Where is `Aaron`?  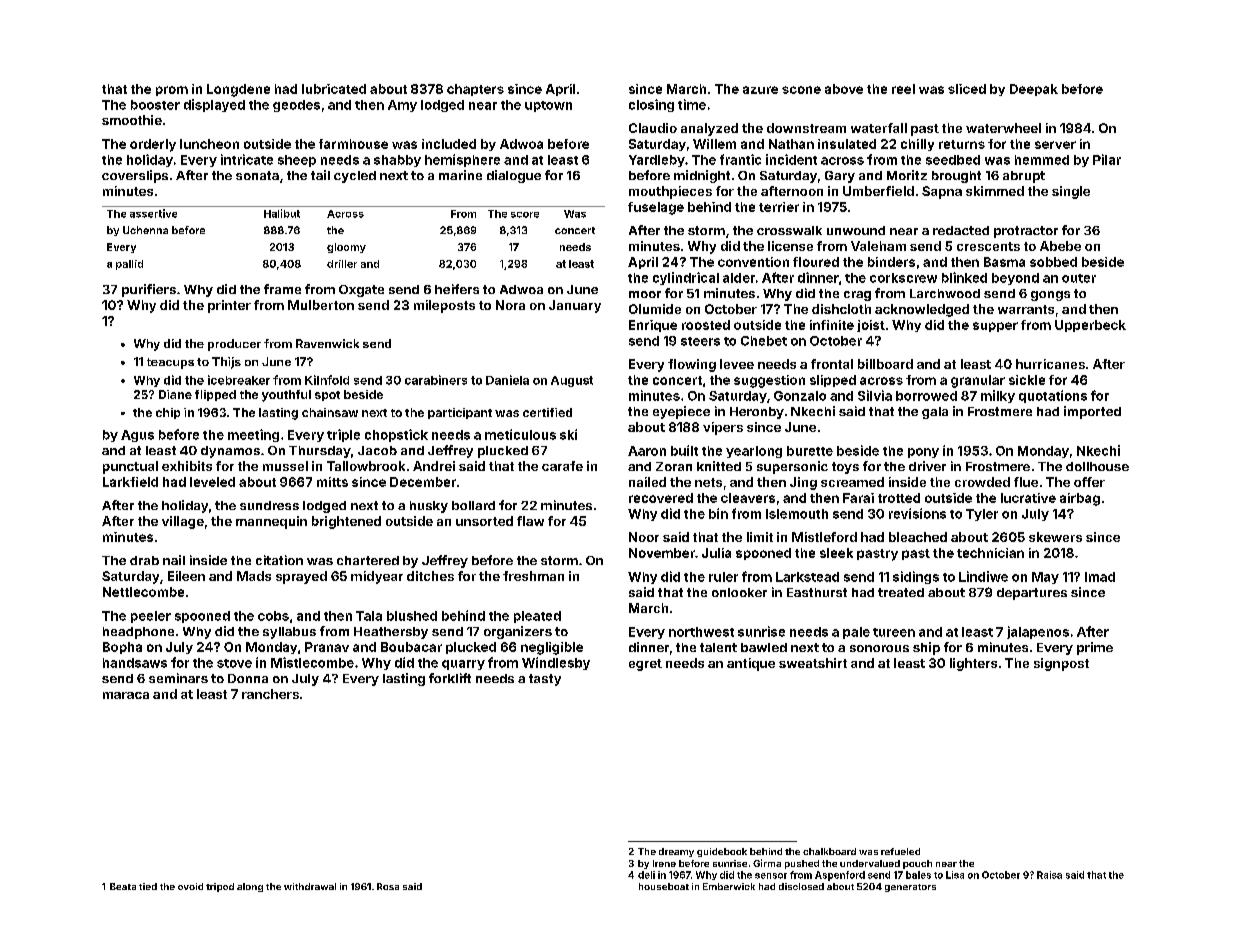 Aaron is located at coordinates (647, 451).
